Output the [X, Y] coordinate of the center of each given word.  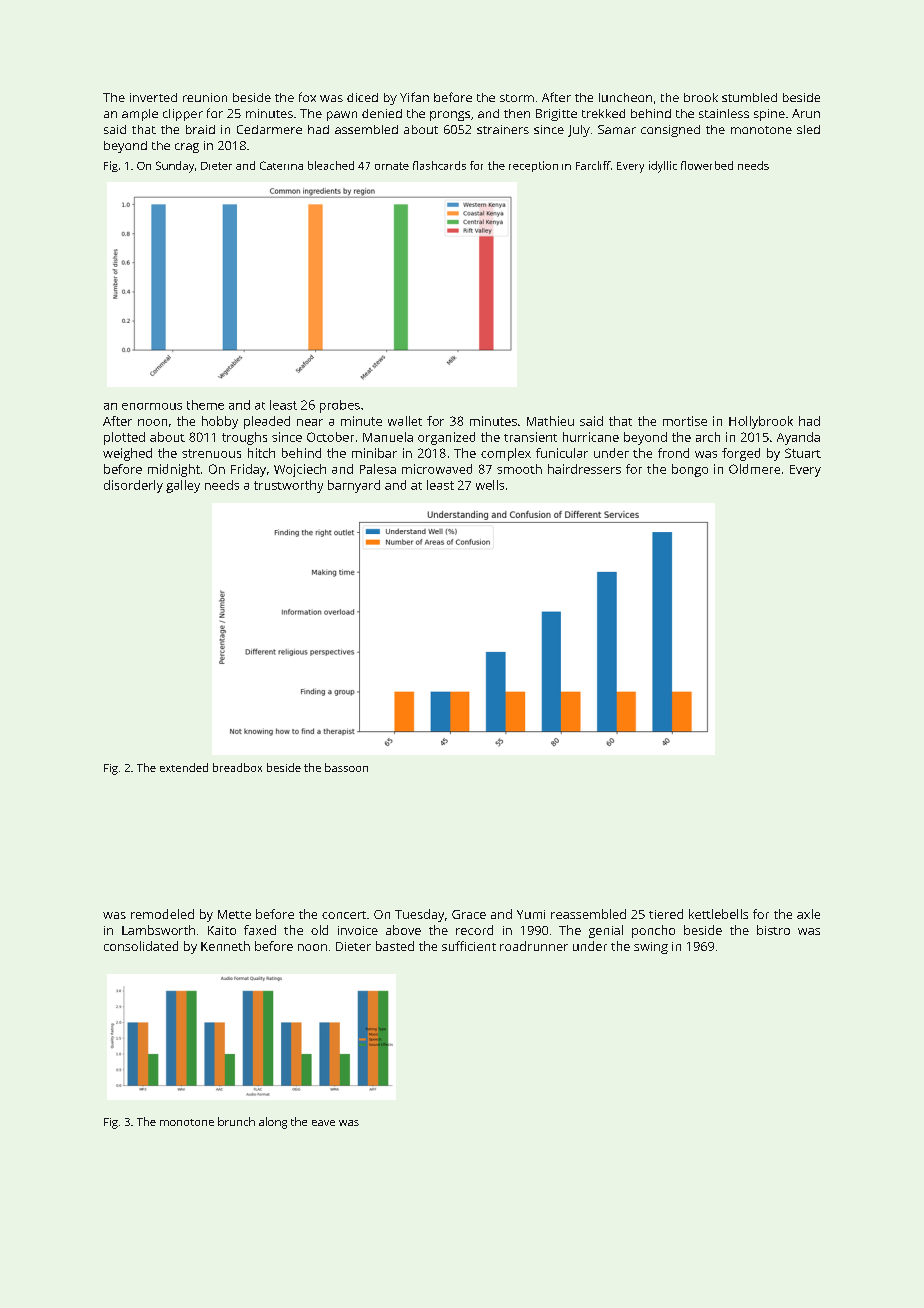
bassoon [346, 767]
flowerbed [707, 165]
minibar [374, 453]
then [517, 113]
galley [183, 486]
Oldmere [754, 469]
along [273, 1123]
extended [184, 767]
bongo [690, 470]
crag [187, 148]
